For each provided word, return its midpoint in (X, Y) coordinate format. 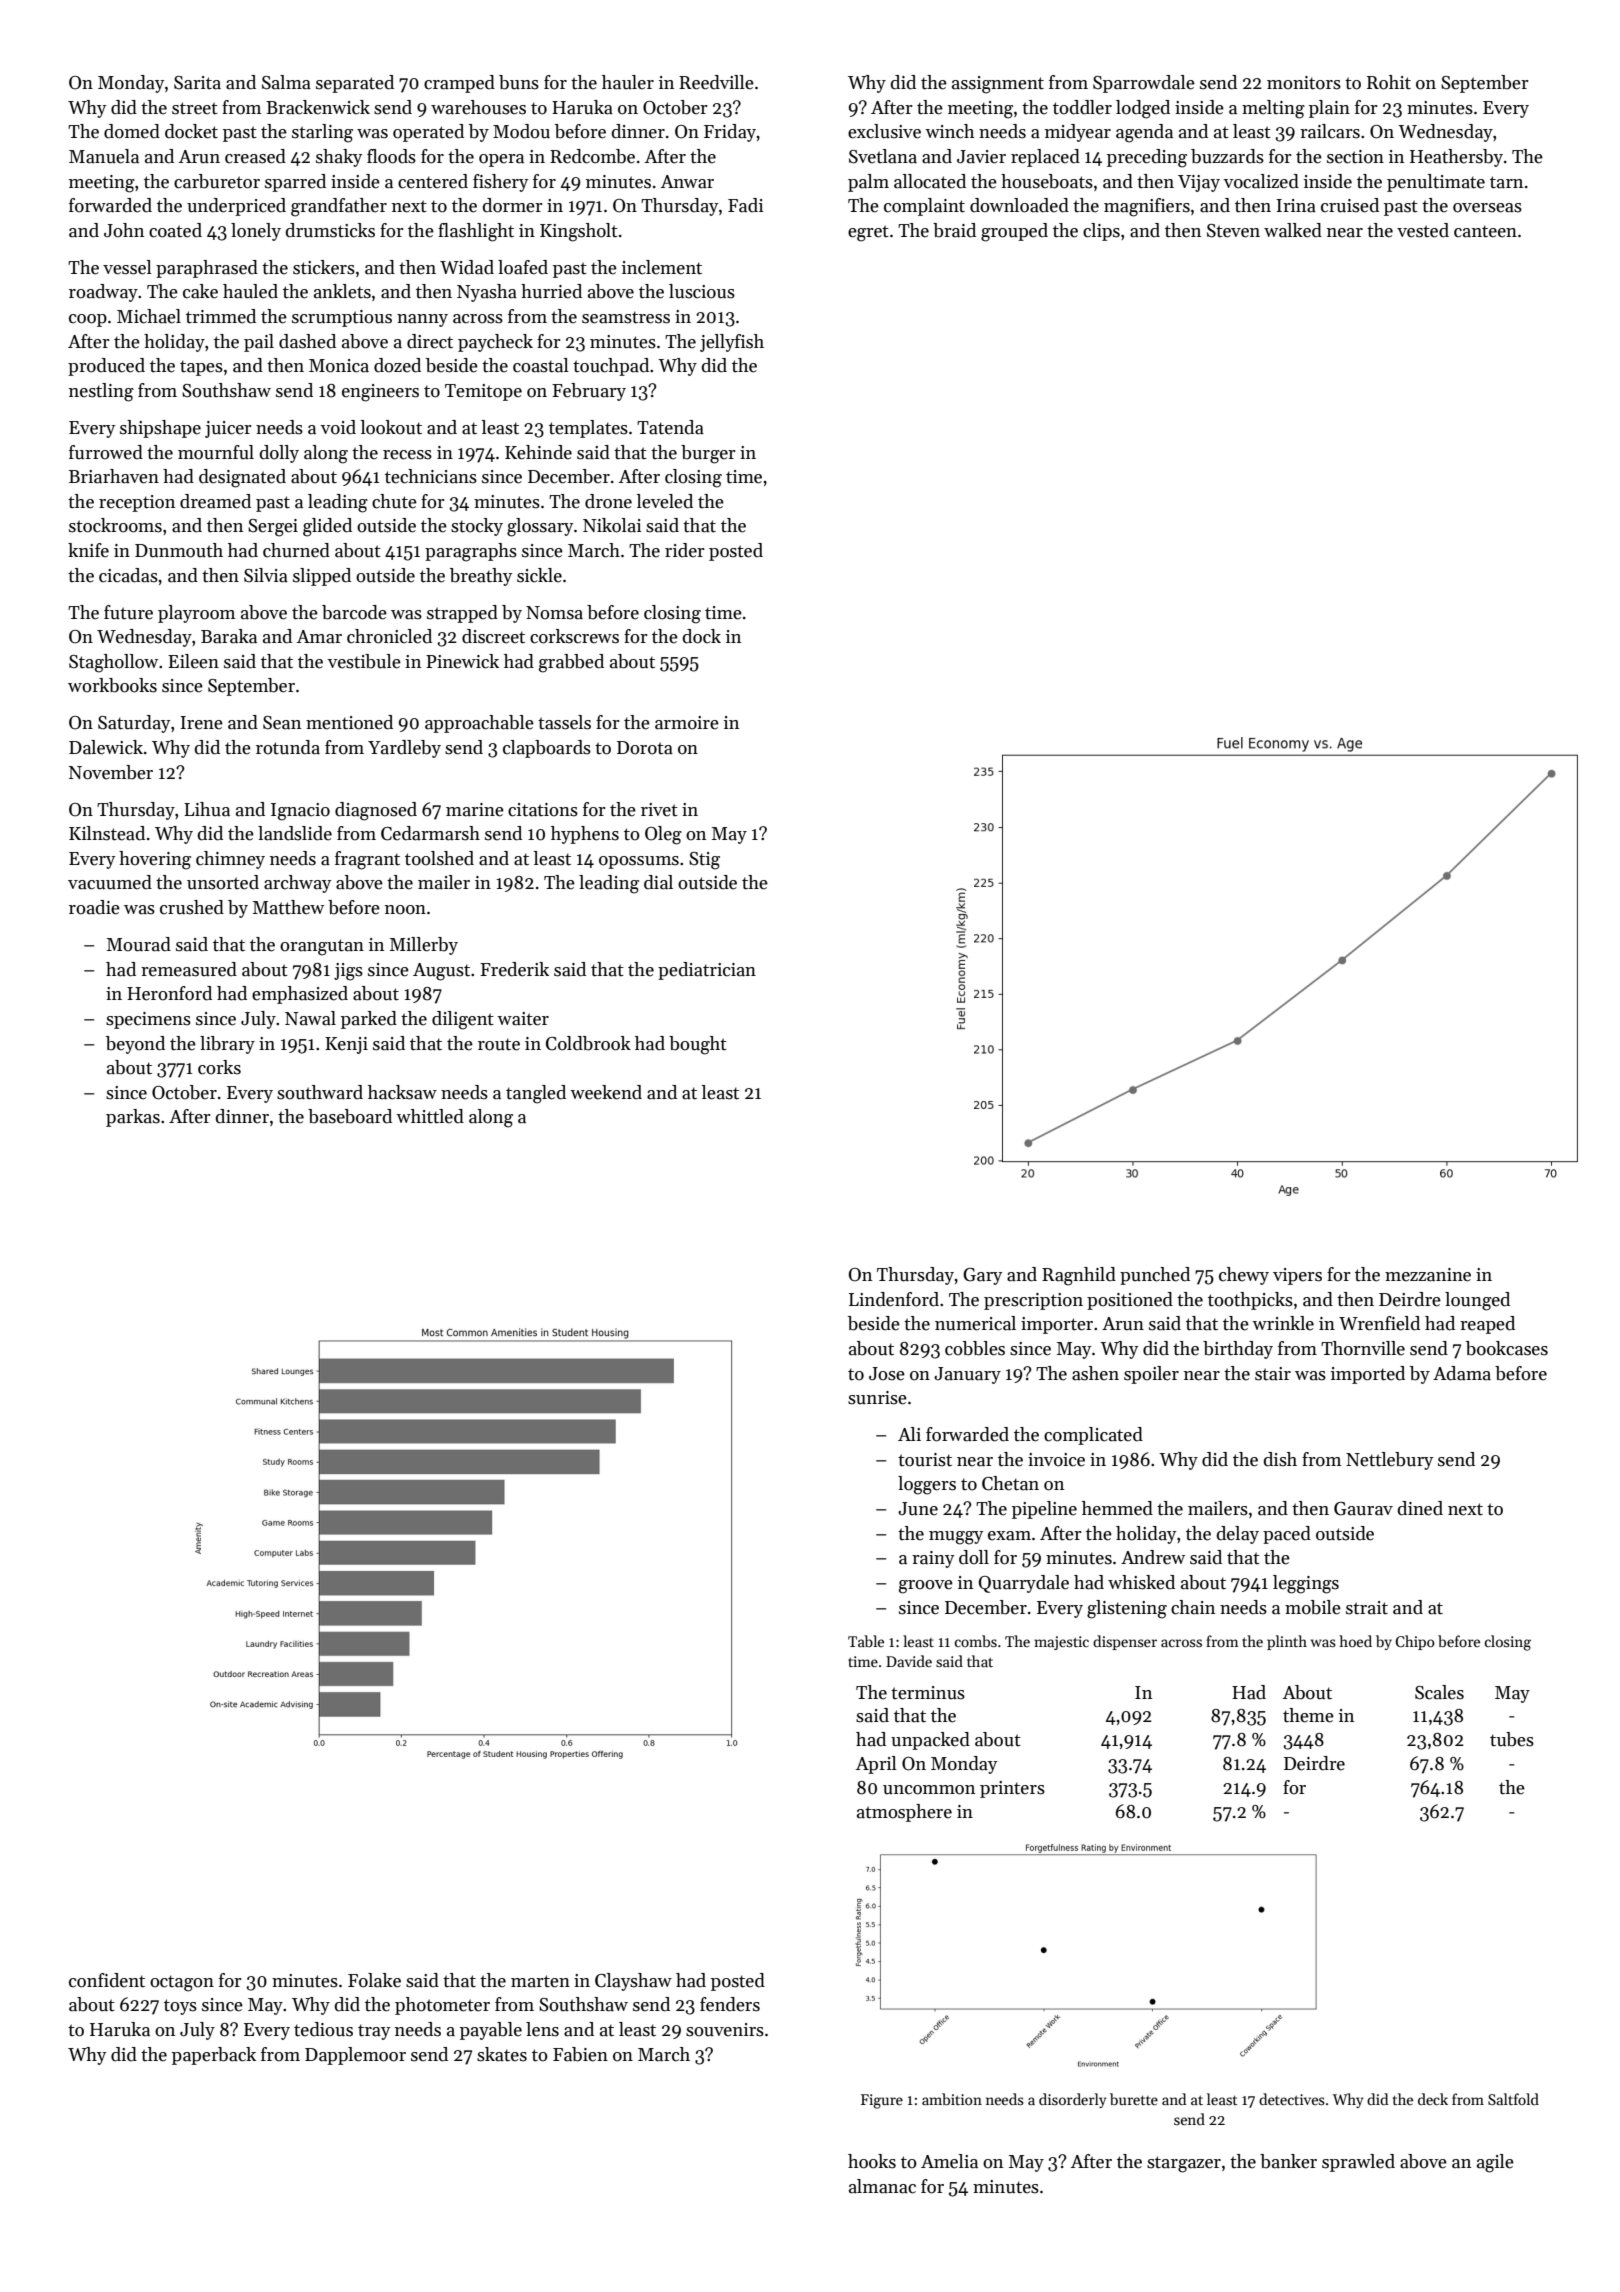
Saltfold (1513, 2099)
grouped (1014, 232)
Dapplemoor (355, 2056)
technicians (431, 476)
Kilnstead (107, 833)
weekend (606, 1092)
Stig (704, 861)
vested (1423, 230)
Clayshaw (633, 1982)
